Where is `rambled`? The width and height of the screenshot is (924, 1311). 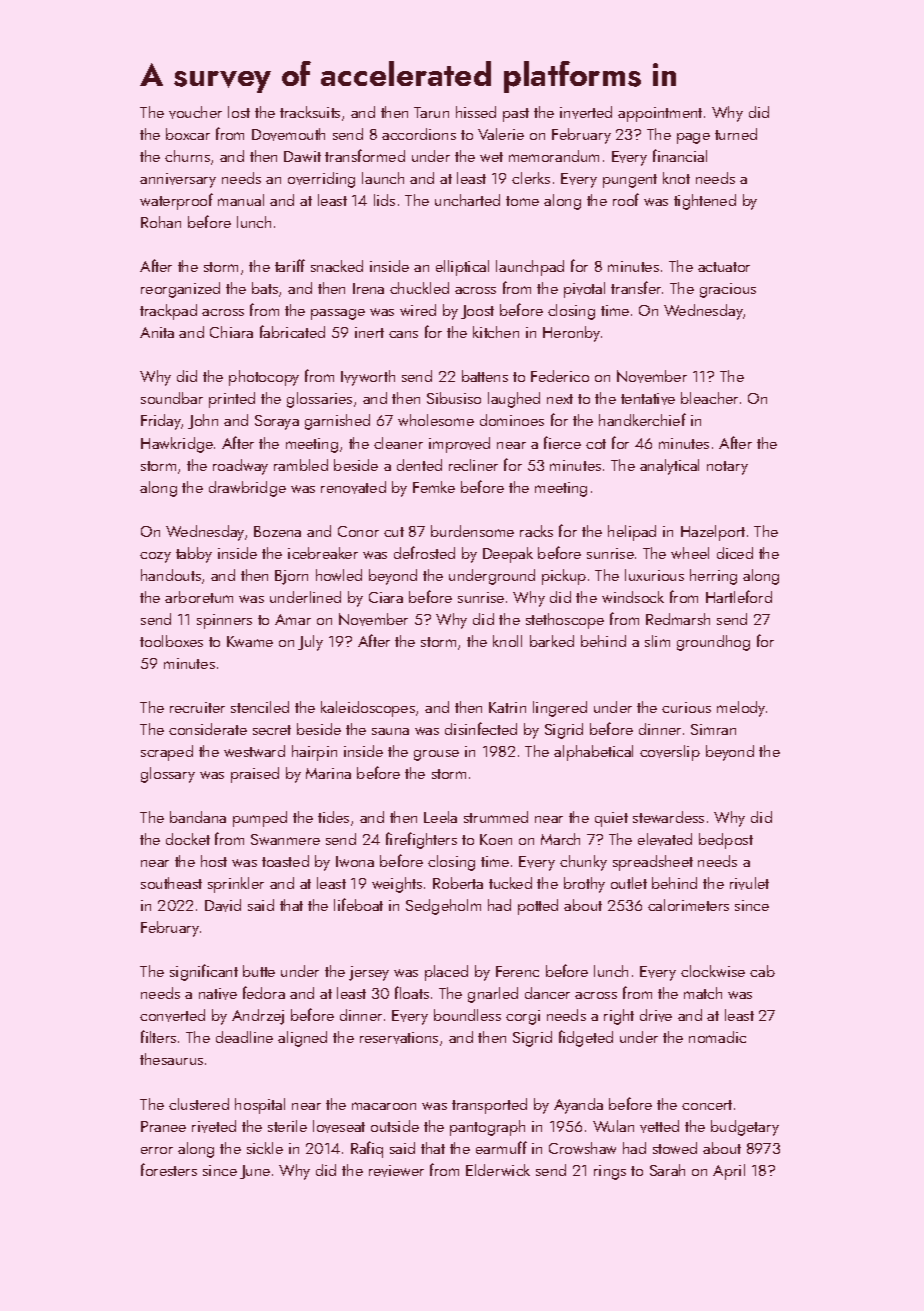 rambled is located at coordinates (301, 465).
